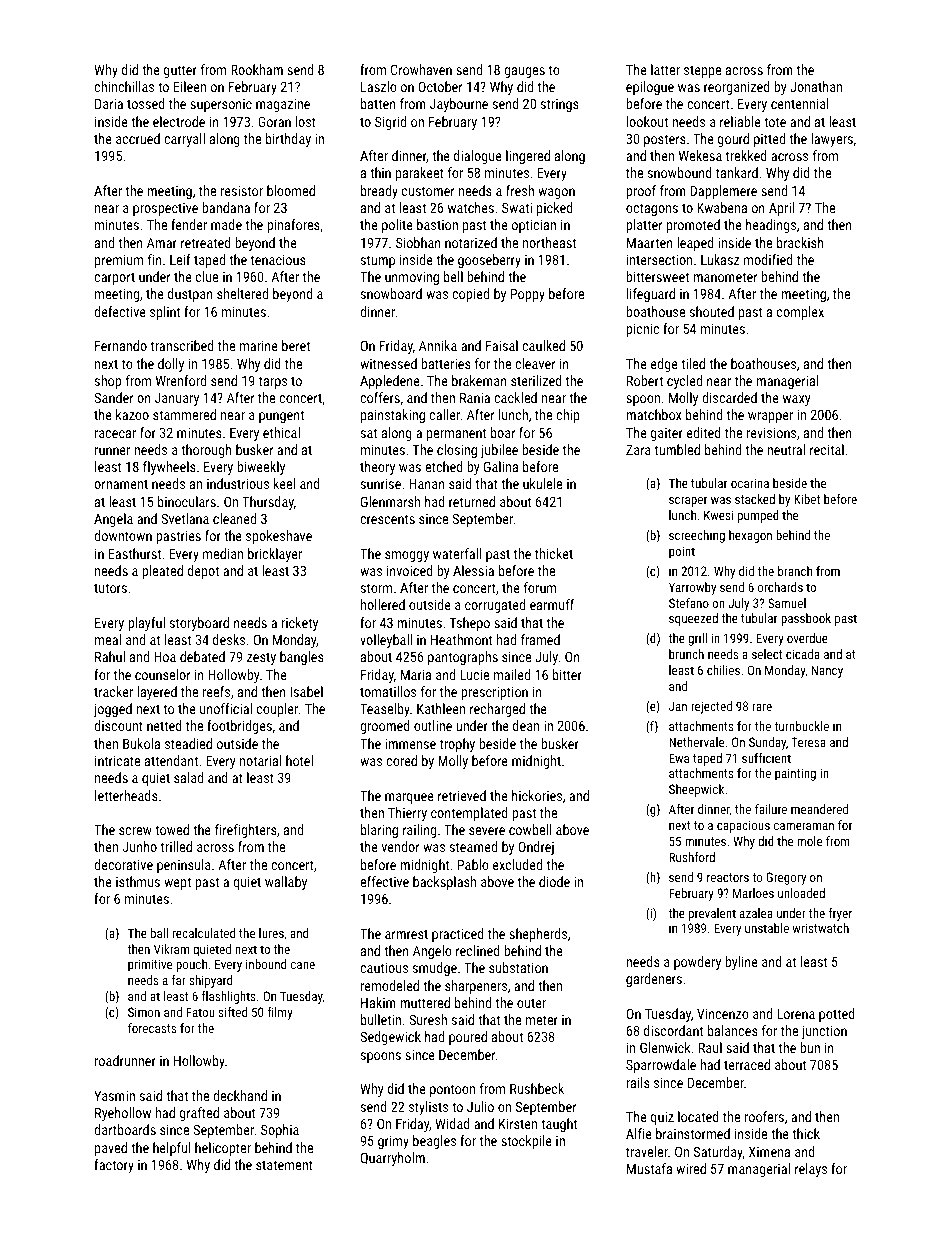  What do you see at coordinates (162, 674) in the image?
I see `counselor` at bounding box center [162, 674].
